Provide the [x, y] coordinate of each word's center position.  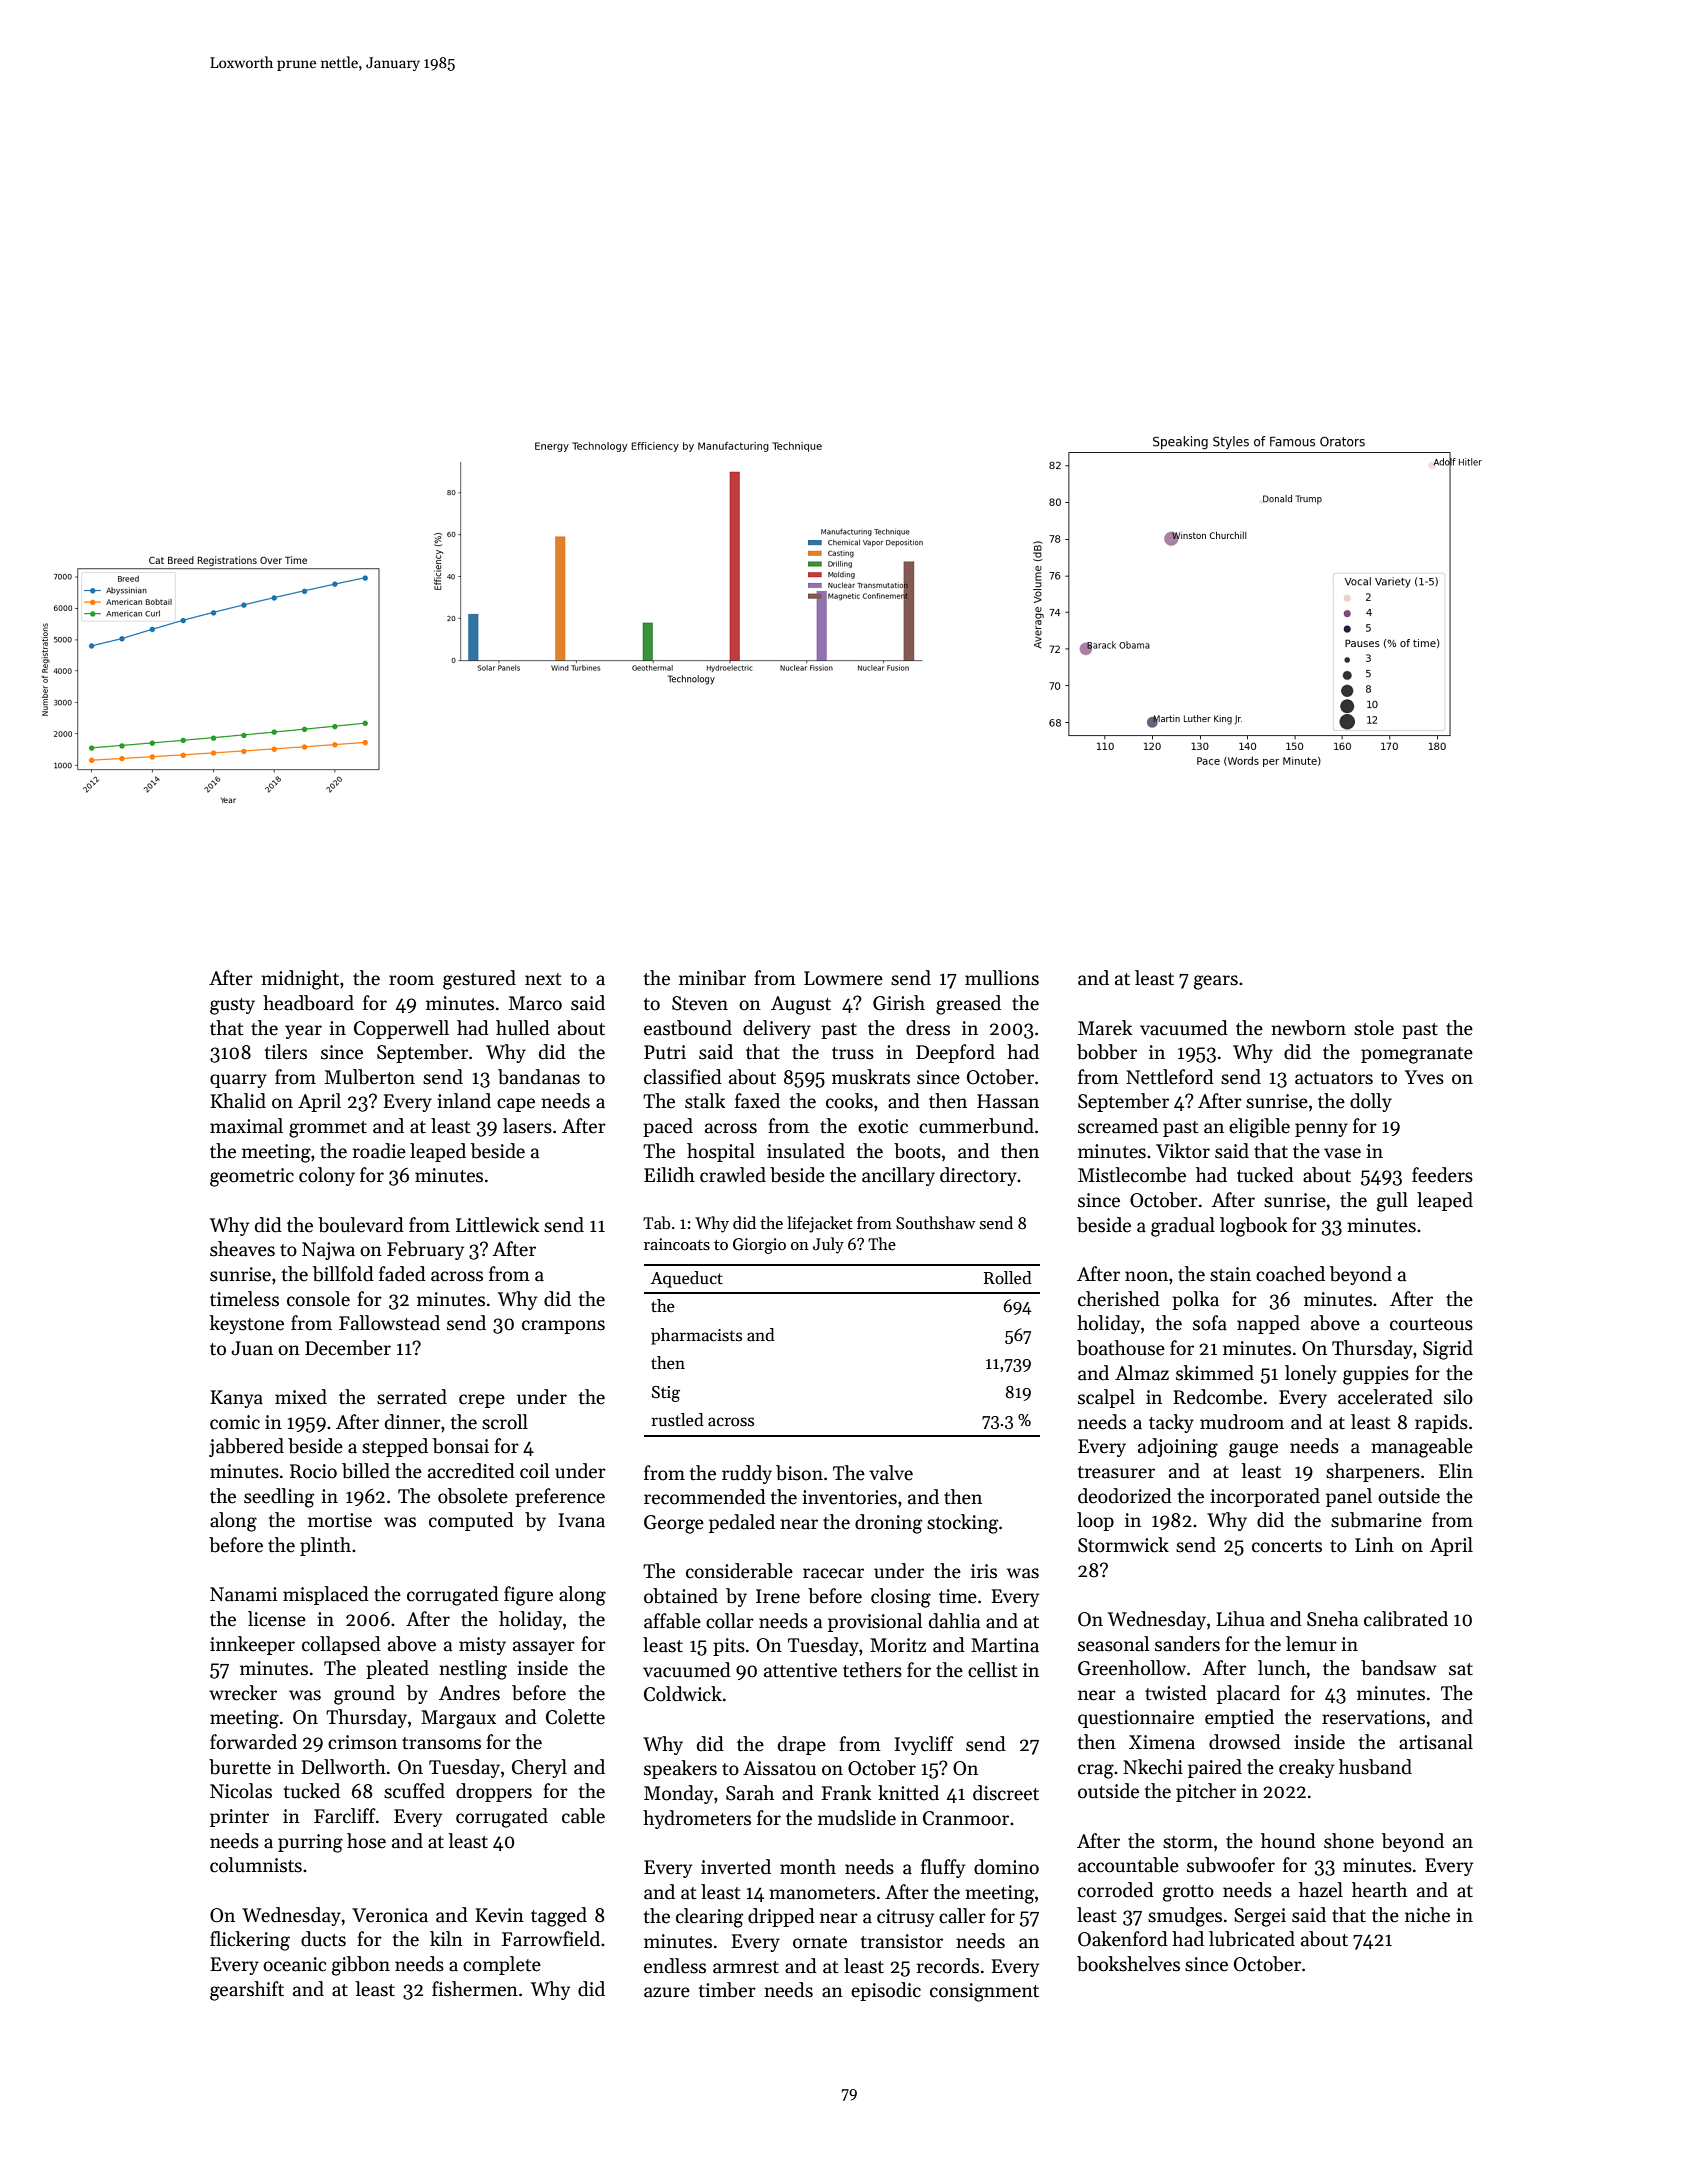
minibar [712, 978]
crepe [482, 1401]
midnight [300, 980]
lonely [1311, 1374]
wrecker [243, 1693]
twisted [1176, 1693]
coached [1290, 1274]
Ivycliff [924, 1745]
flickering [250, 1941]
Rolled [1008, 1278]
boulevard [361, 1225]
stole [1374, 1028]
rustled [677, 1420]
